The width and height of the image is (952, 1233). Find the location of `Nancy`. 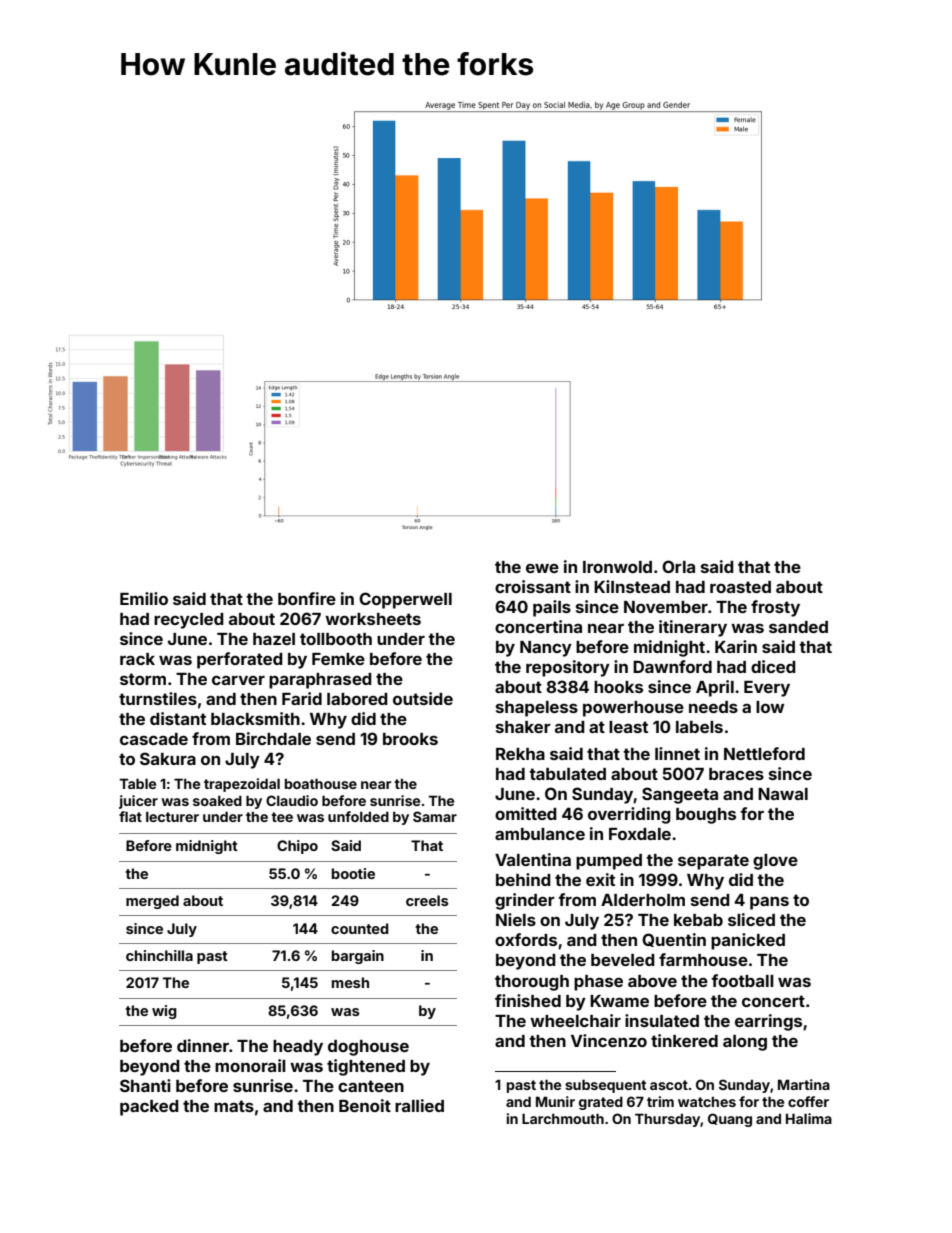

Nancy is located at coordinates (546, 649).
